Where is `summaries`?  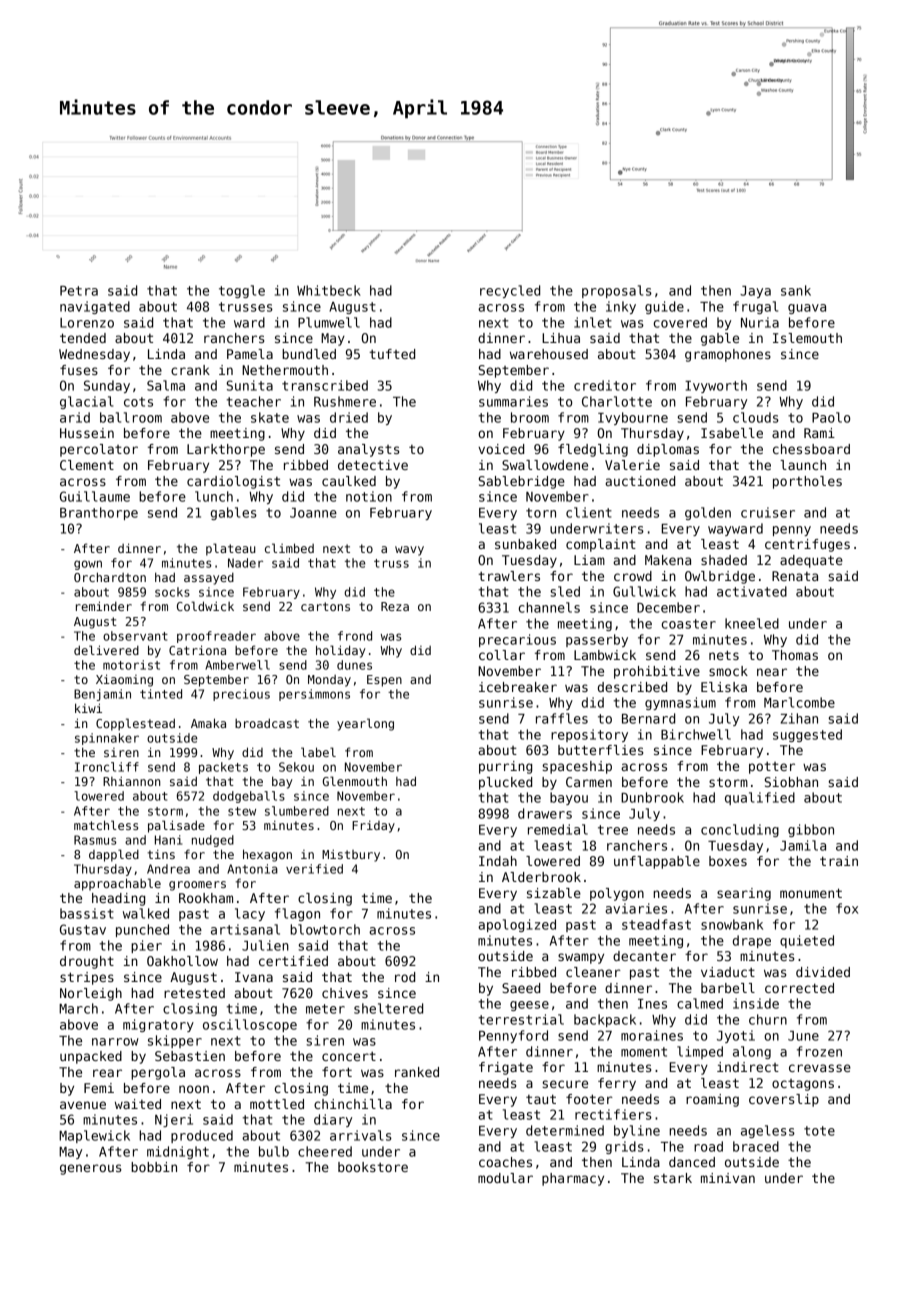 summaries is located at coordinates (513, 401).
